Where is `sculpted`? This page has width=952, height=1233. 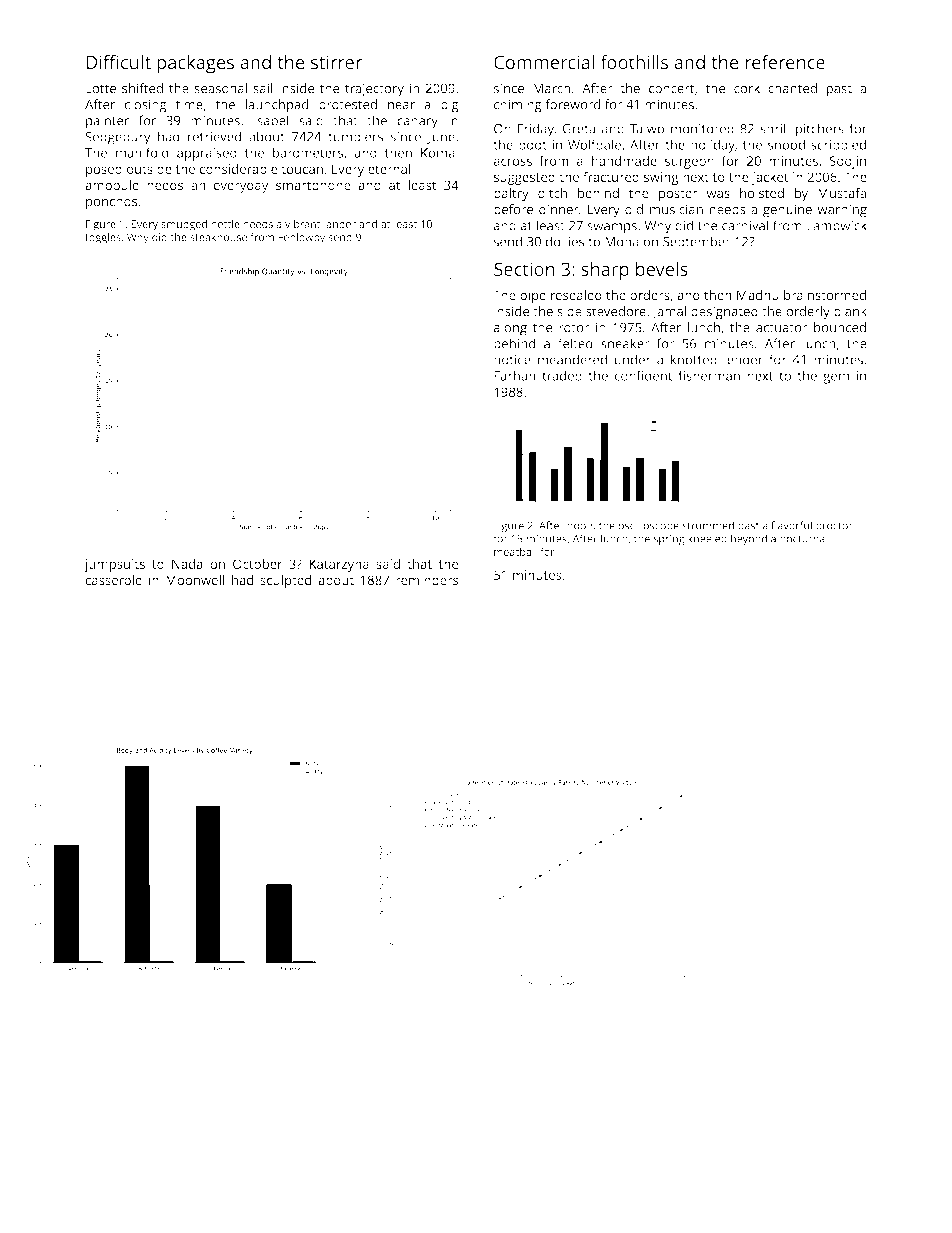
sculpted is located at coordinates (285, 581).
